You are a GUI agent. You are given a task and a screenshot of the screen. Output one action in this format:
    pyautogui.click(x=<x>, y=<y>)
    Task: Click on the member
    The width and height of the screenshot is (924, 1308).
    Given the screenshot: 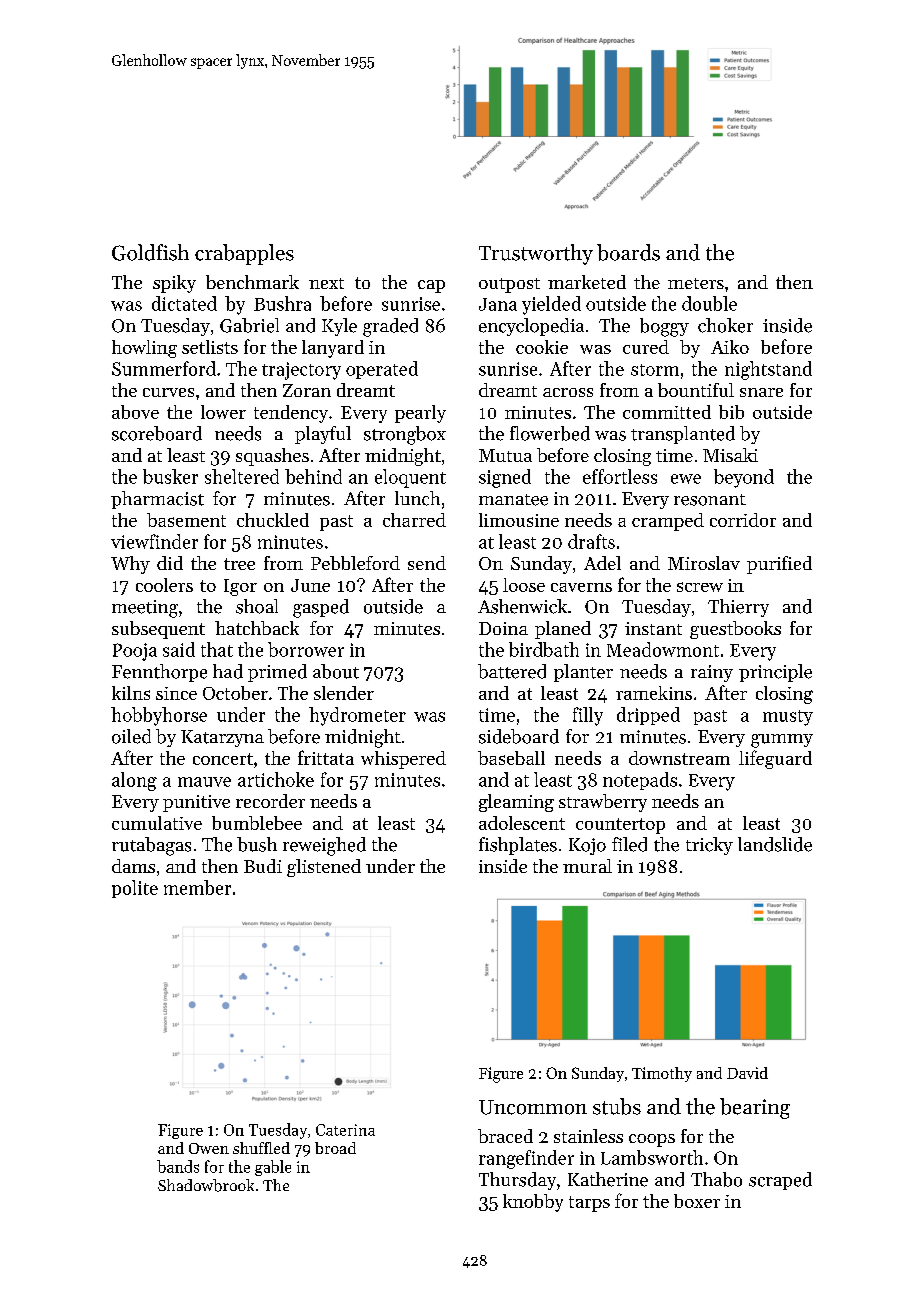 What is the action you would take?
    pyautogui.click(x=197, y=887)
